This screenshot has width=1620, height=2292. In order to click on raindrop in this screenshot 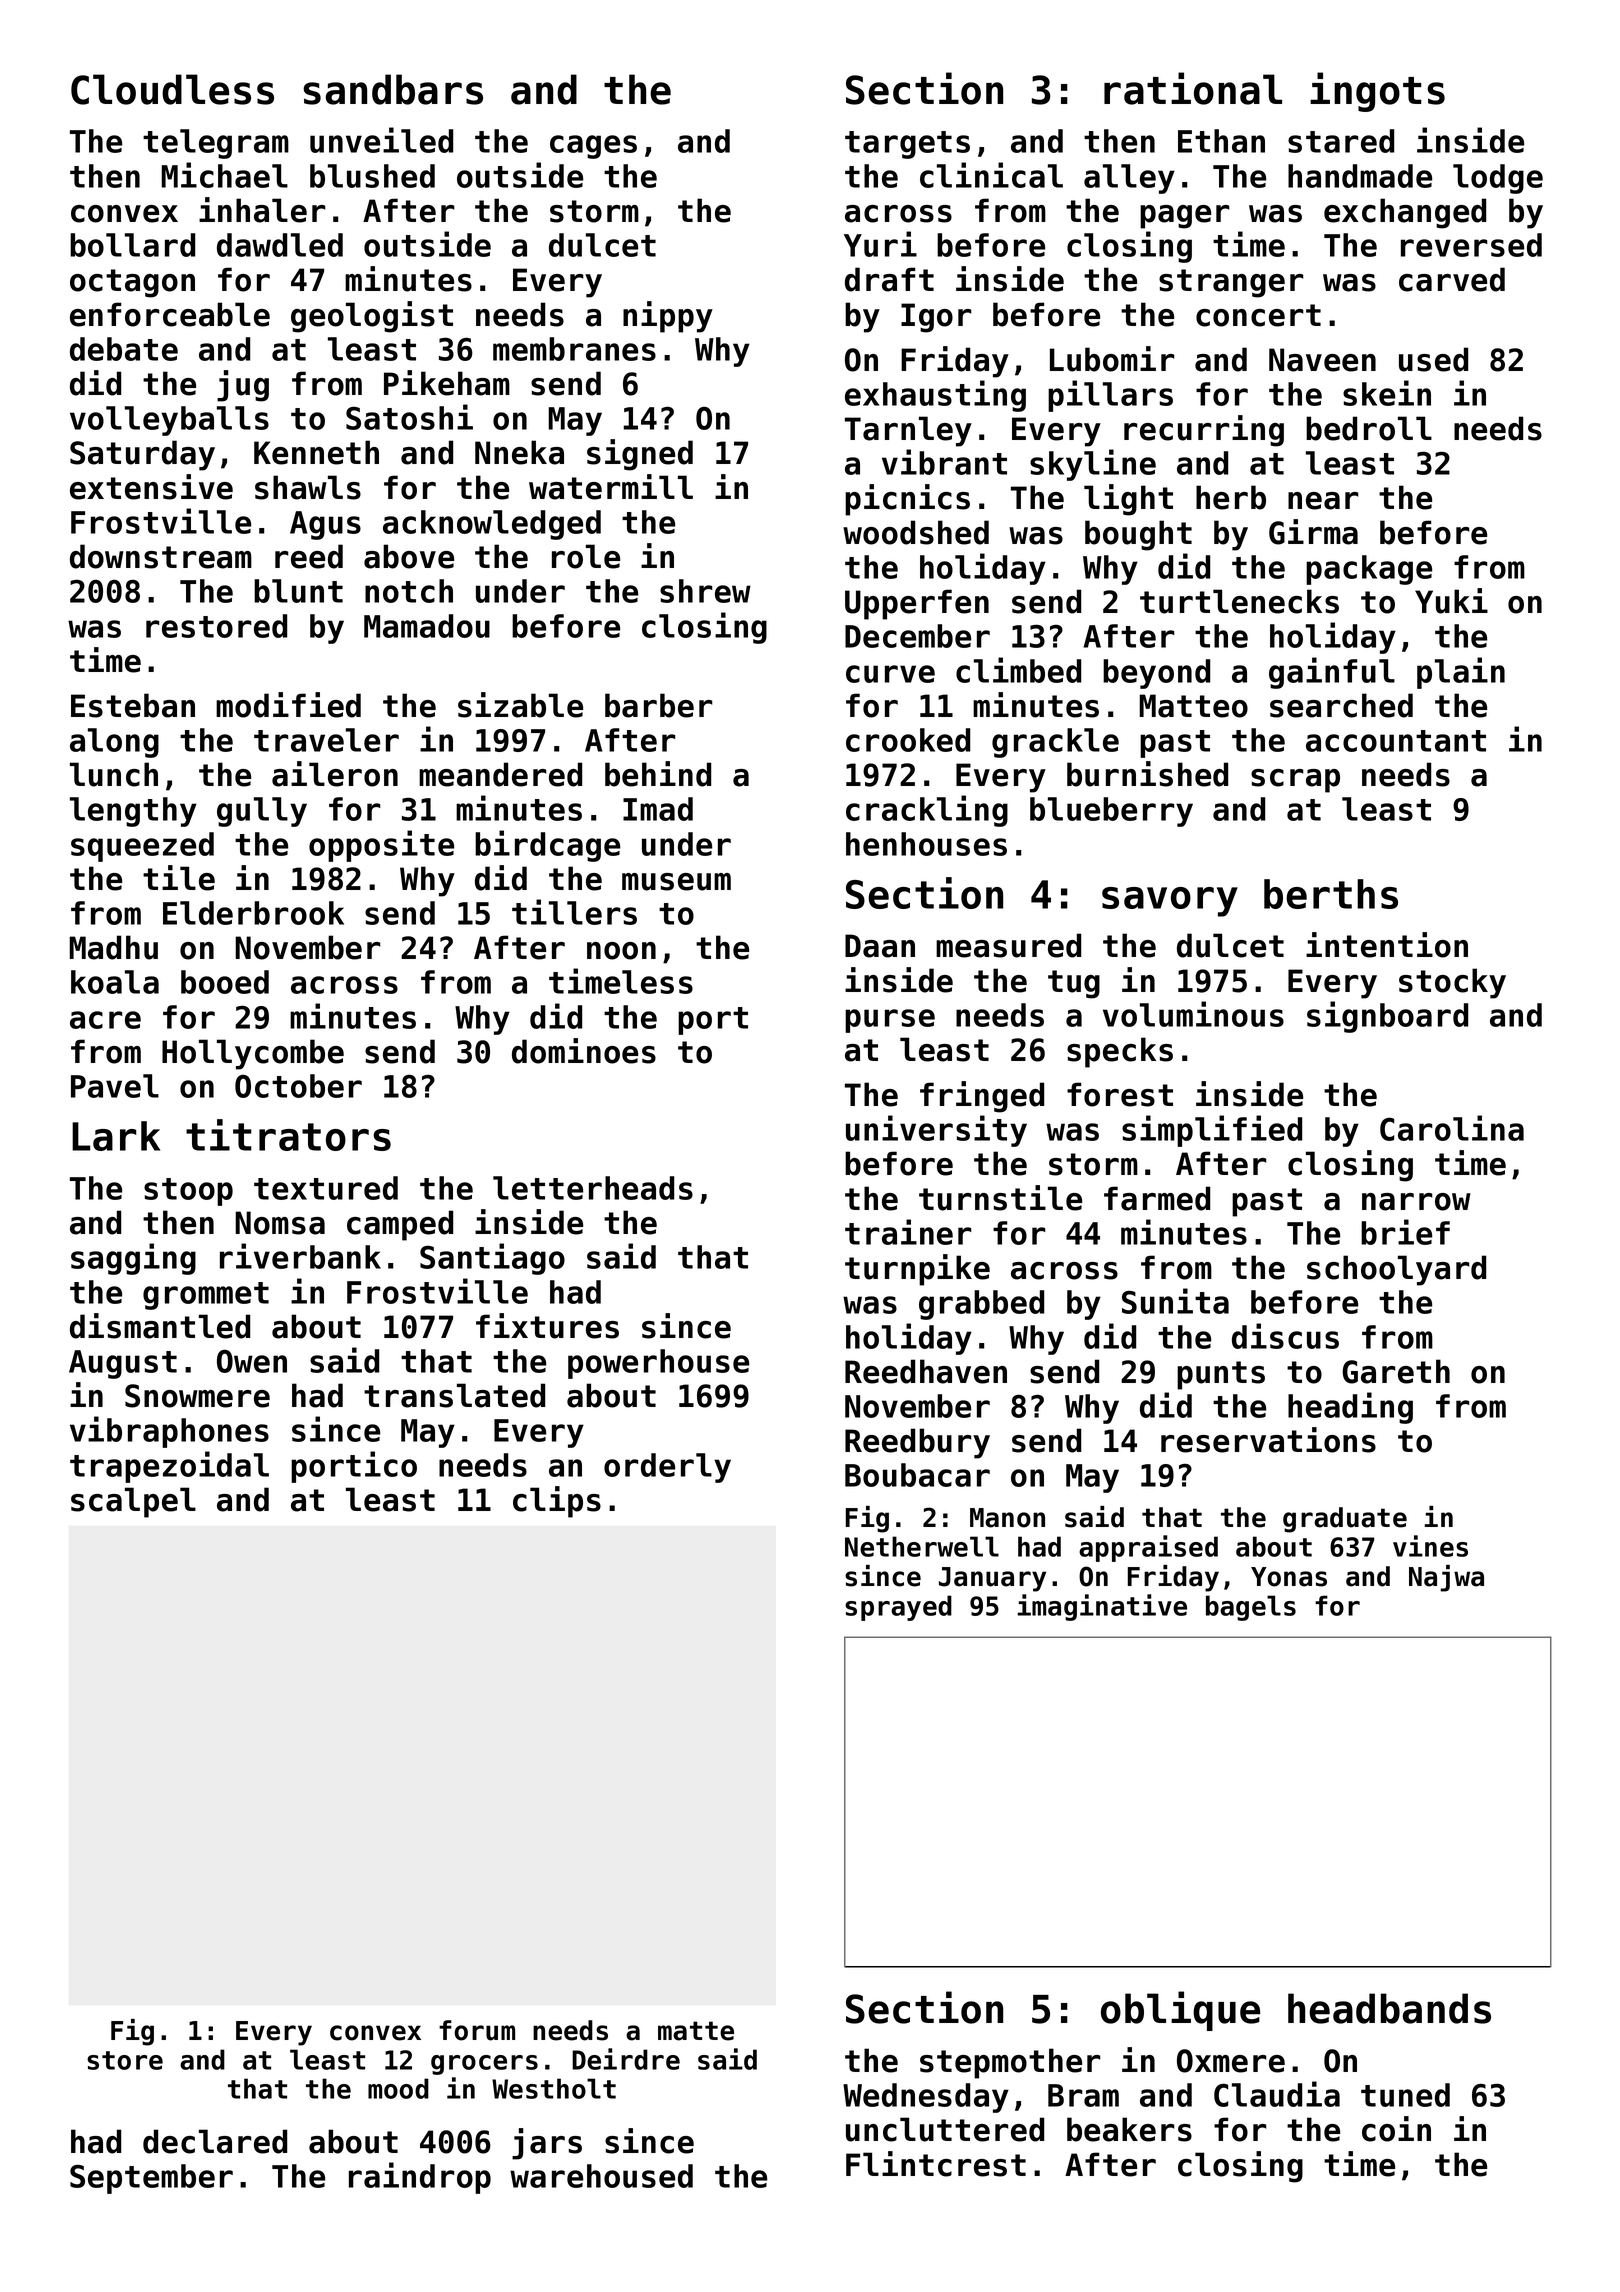, I will do `click(420, 2178)`.
